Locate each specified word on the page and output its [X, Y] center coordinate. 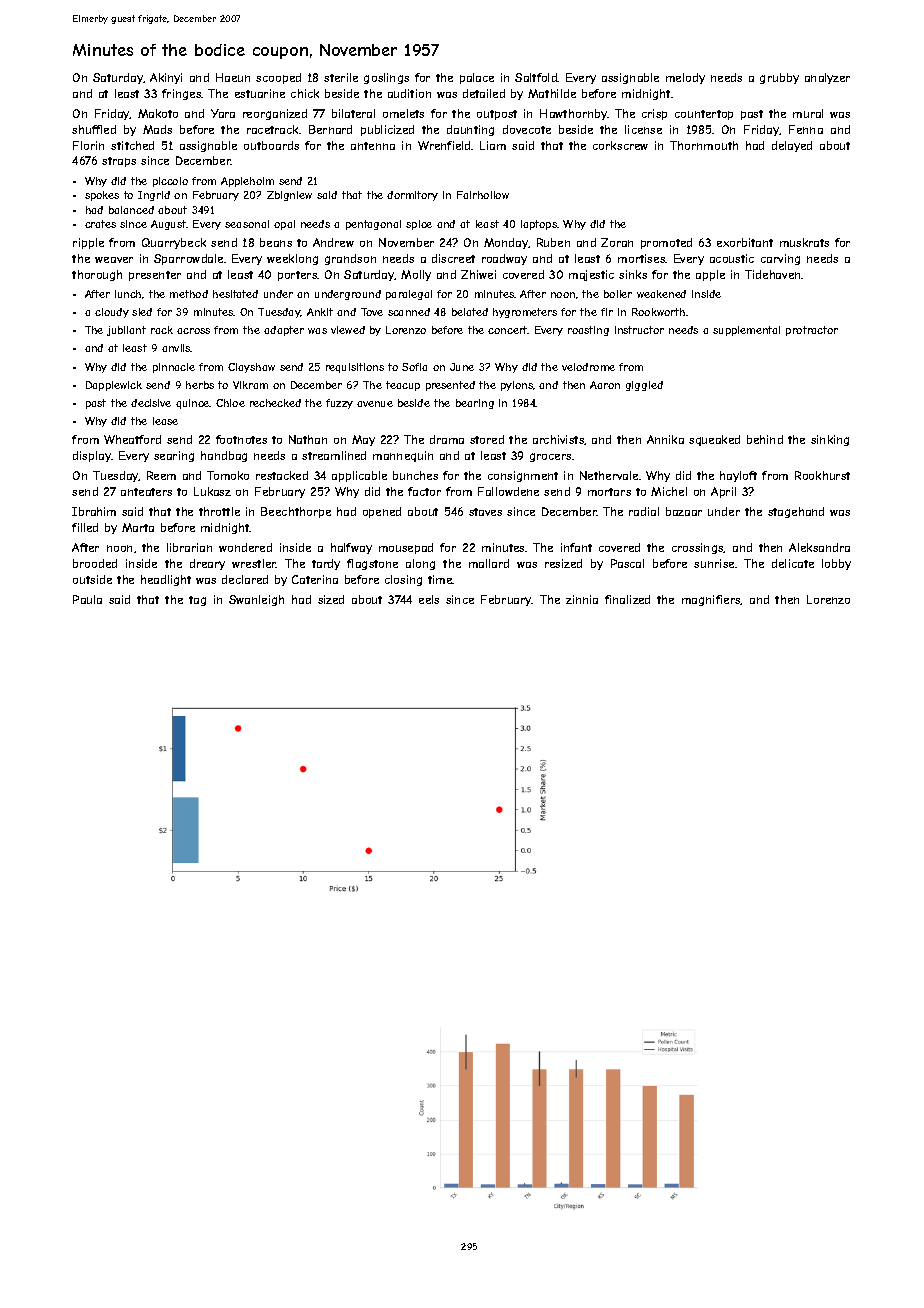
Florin [88, 145]
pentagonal [373, 225]
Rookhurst [822, 475]
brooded [95, 563]
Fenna [806, 129]
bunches [415, 475]
